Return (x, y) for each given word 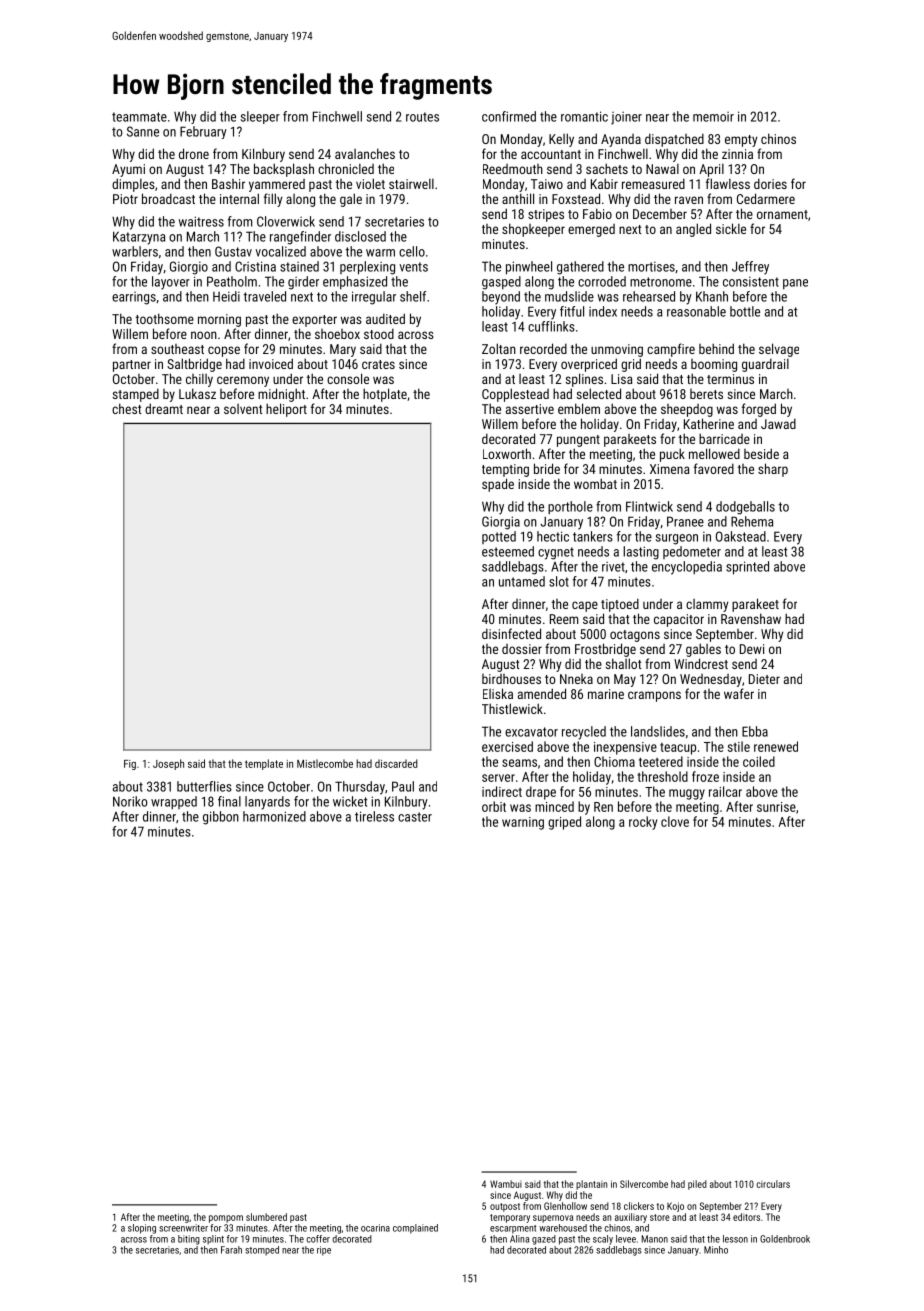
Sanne (143, 131)
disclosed (360, 236)
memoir (713, 117)
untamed (522, 581)
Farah (231, 1250)
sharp (773, 470)
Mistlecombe (325, 763)
